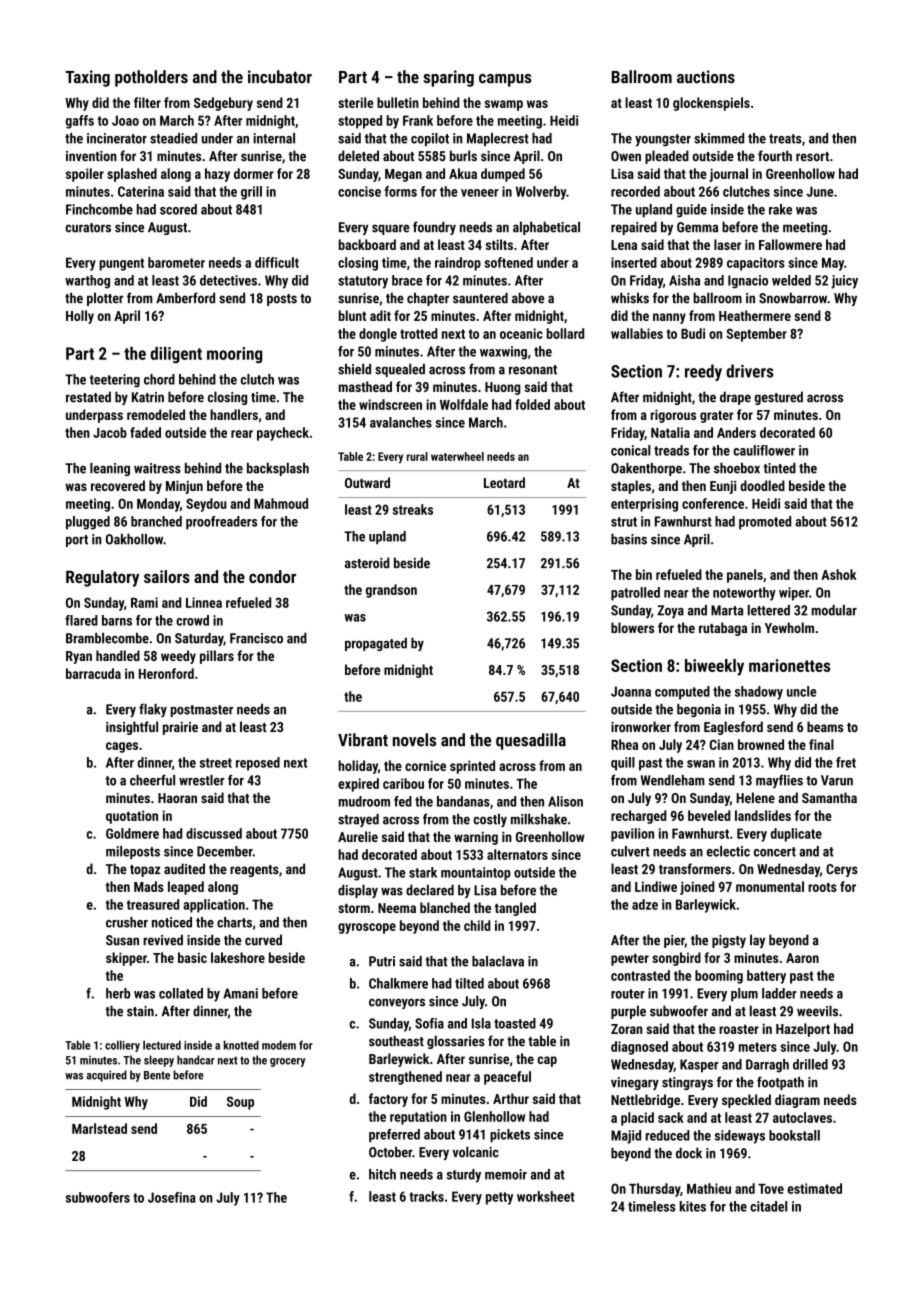 The image size is (924, 1308). Describe the element at coordinates (706, 77) in the screenshot. I see `auctions` at that location.
